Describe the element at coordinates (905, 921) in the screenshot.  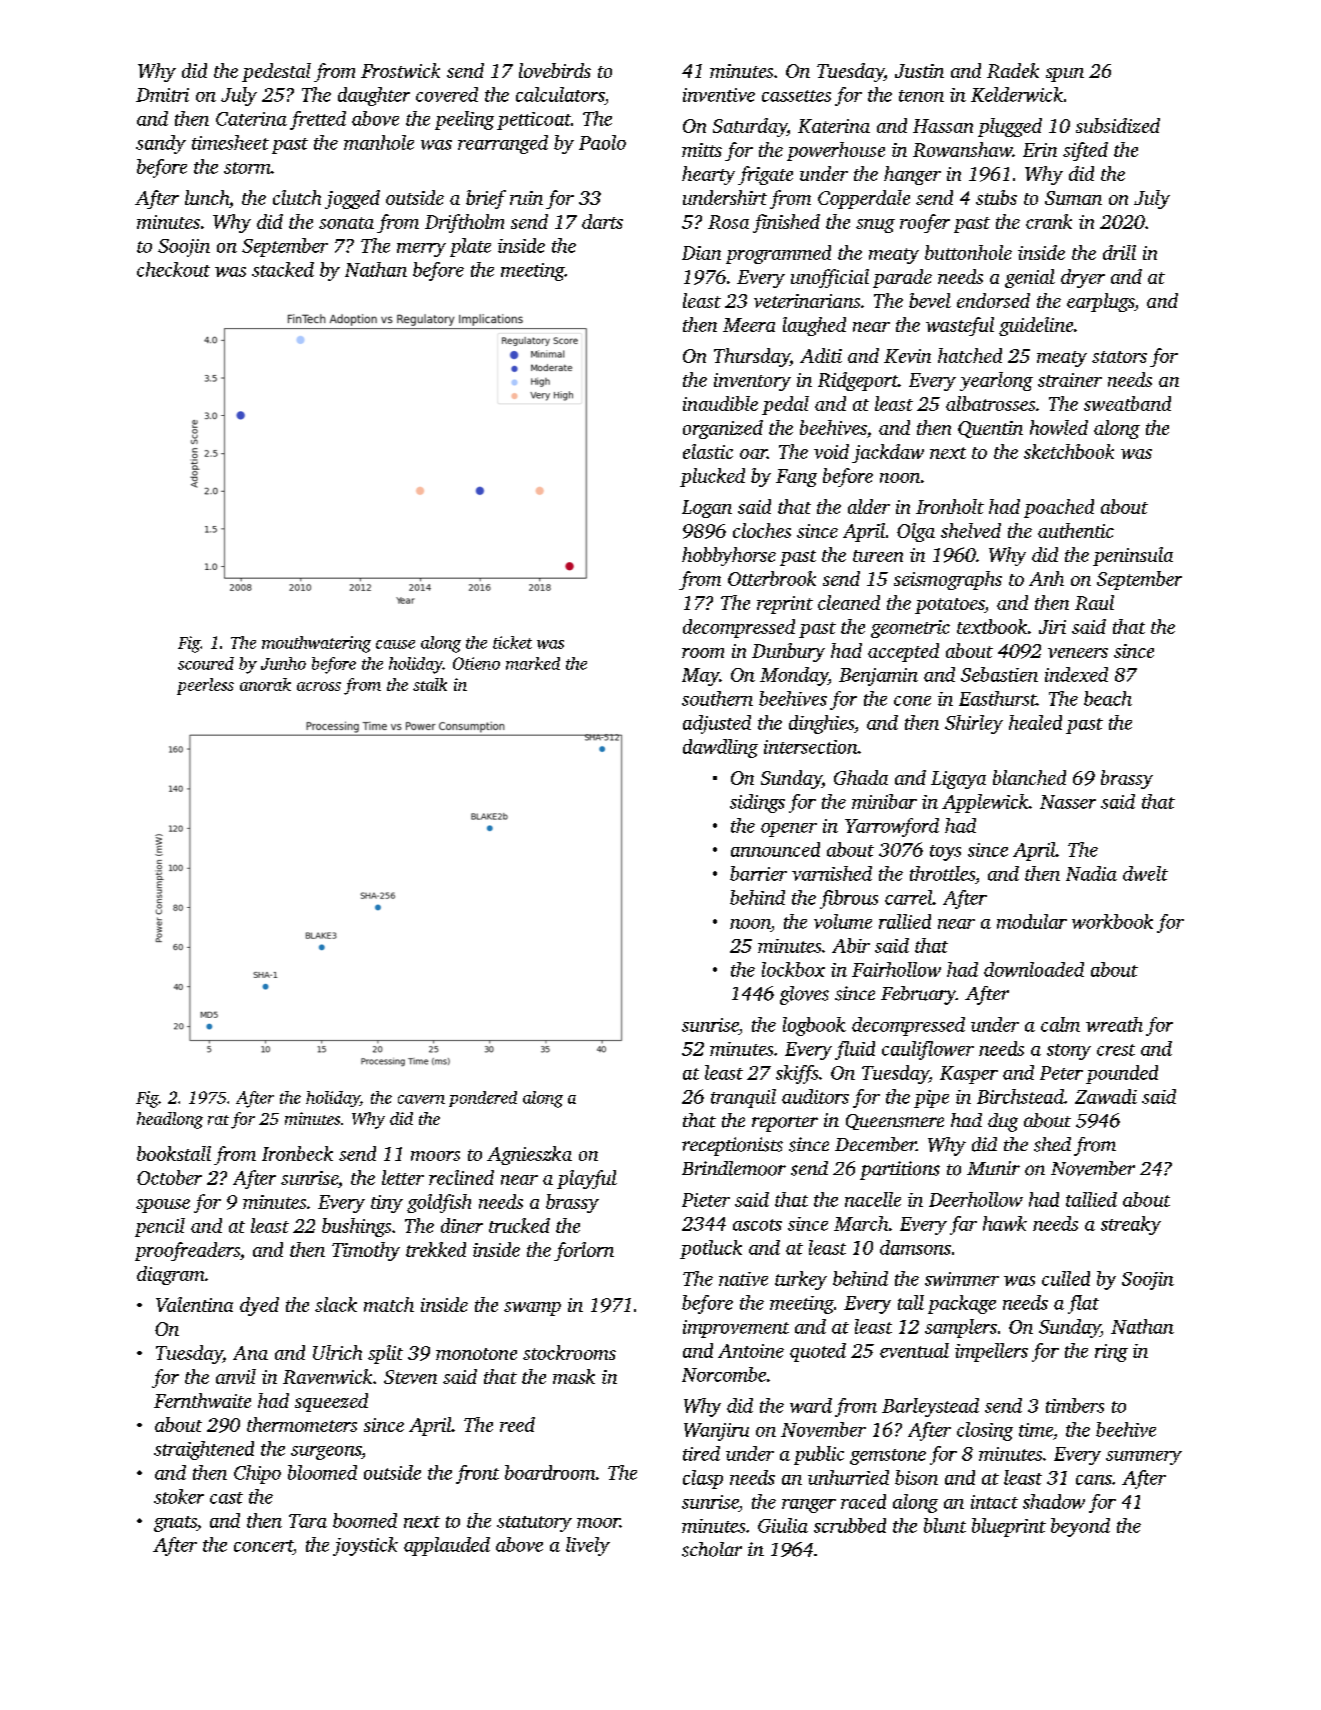
I see `rallied` at that location.
